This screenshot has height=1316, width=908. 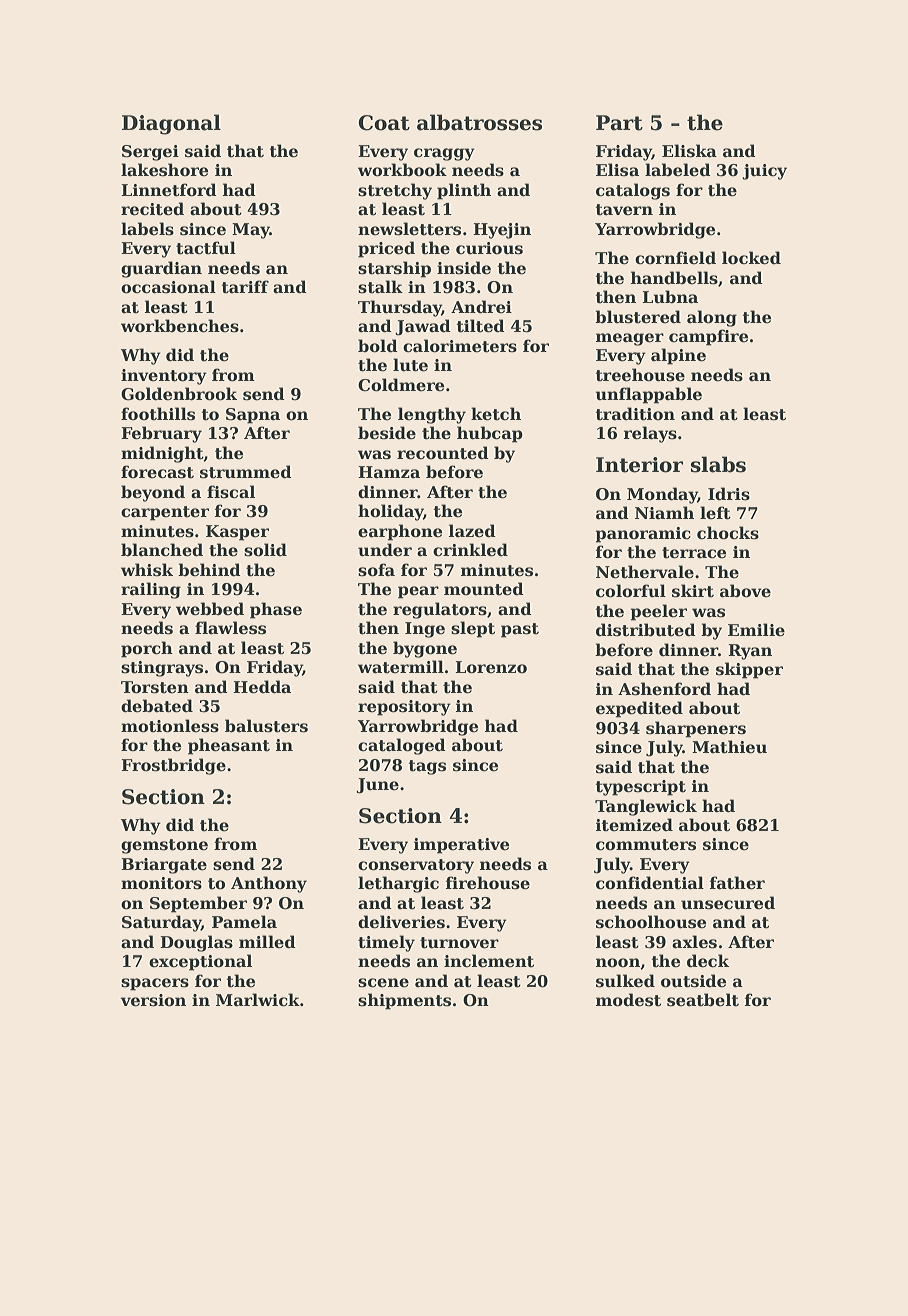 I want to click on Diagonal, so click(x=171, y=124).
